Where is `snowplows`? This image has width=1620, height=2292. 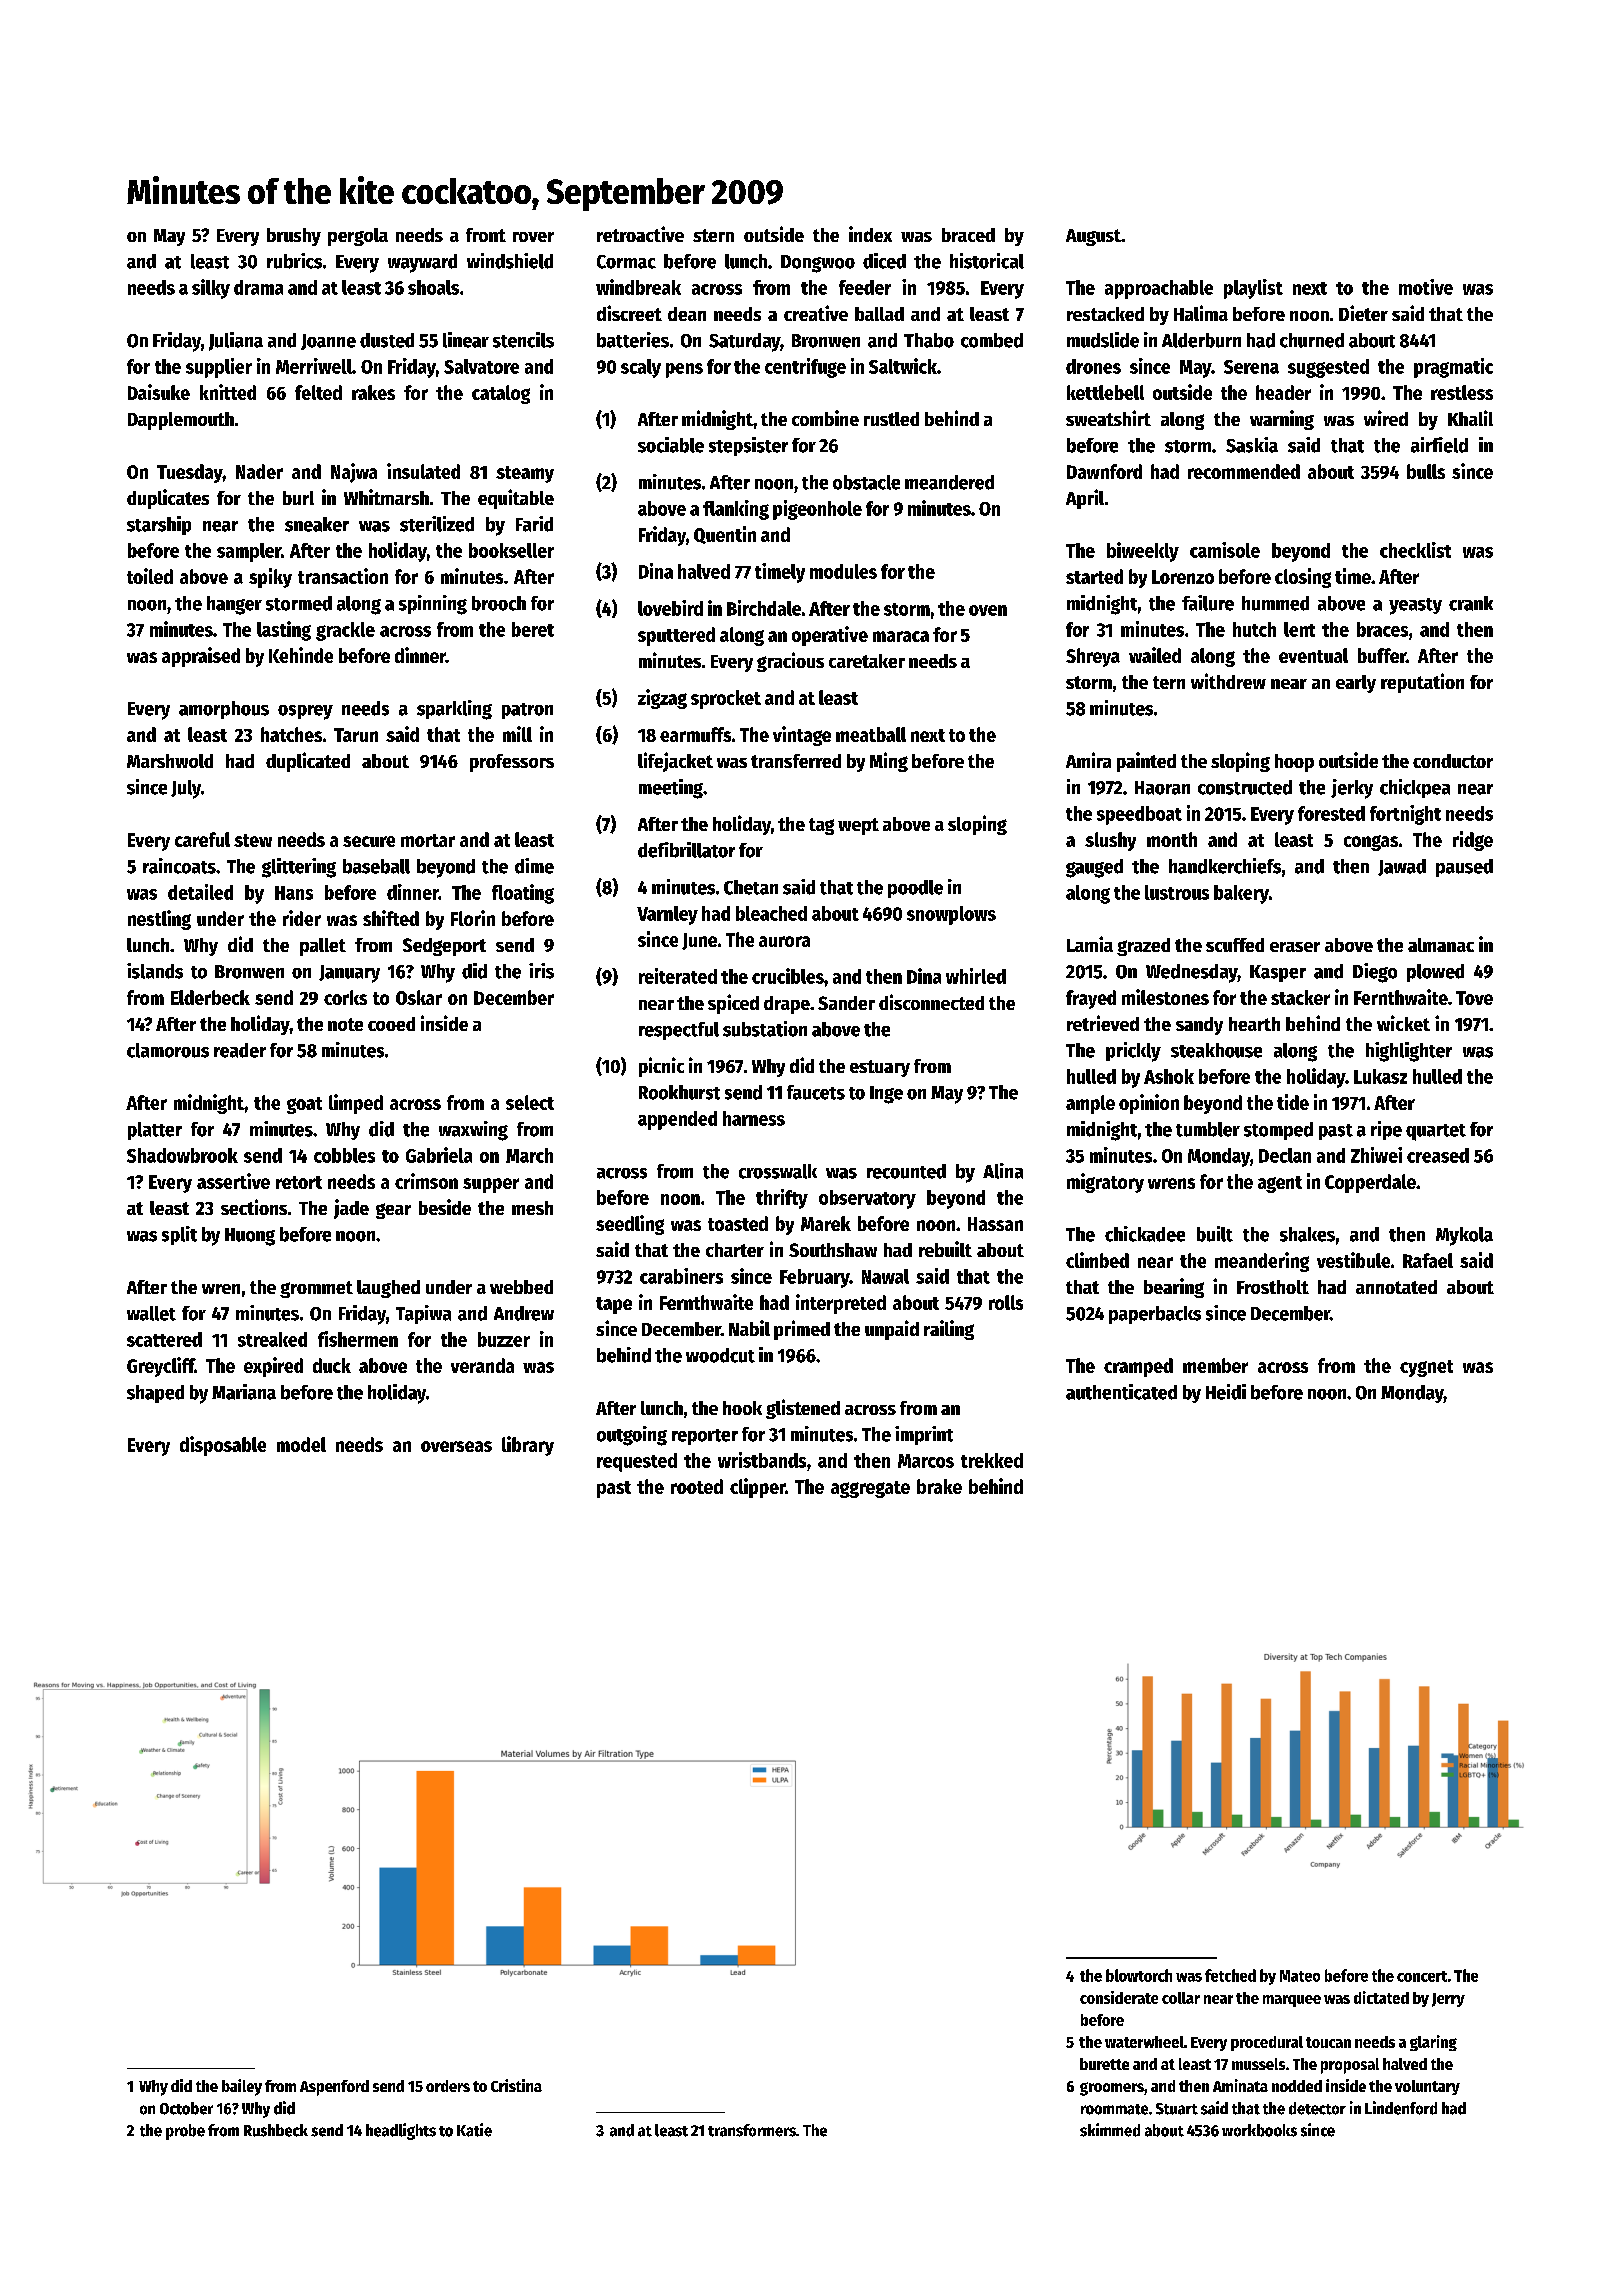
snowplows is located at coordinates (951, 915).
